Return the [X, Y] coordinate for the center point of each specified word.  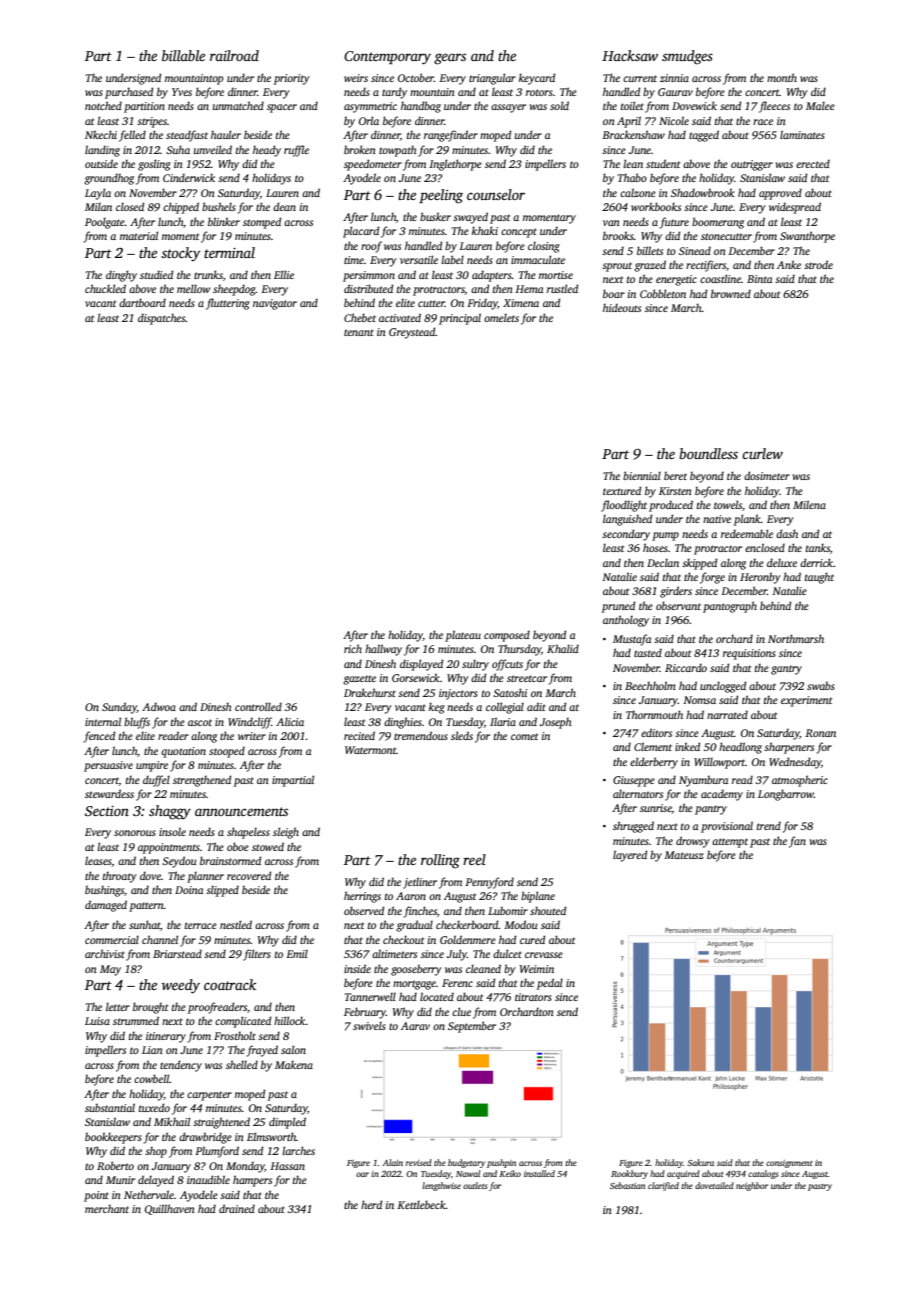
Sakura [700, 1162]
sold [559, 105]
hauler [226, 134]
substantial [110, 1107]
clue [461, 1011]
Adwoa [159, 706]
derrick [816, 562]
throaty [120, 877]
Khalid [563, 648]
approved [780, 194]
